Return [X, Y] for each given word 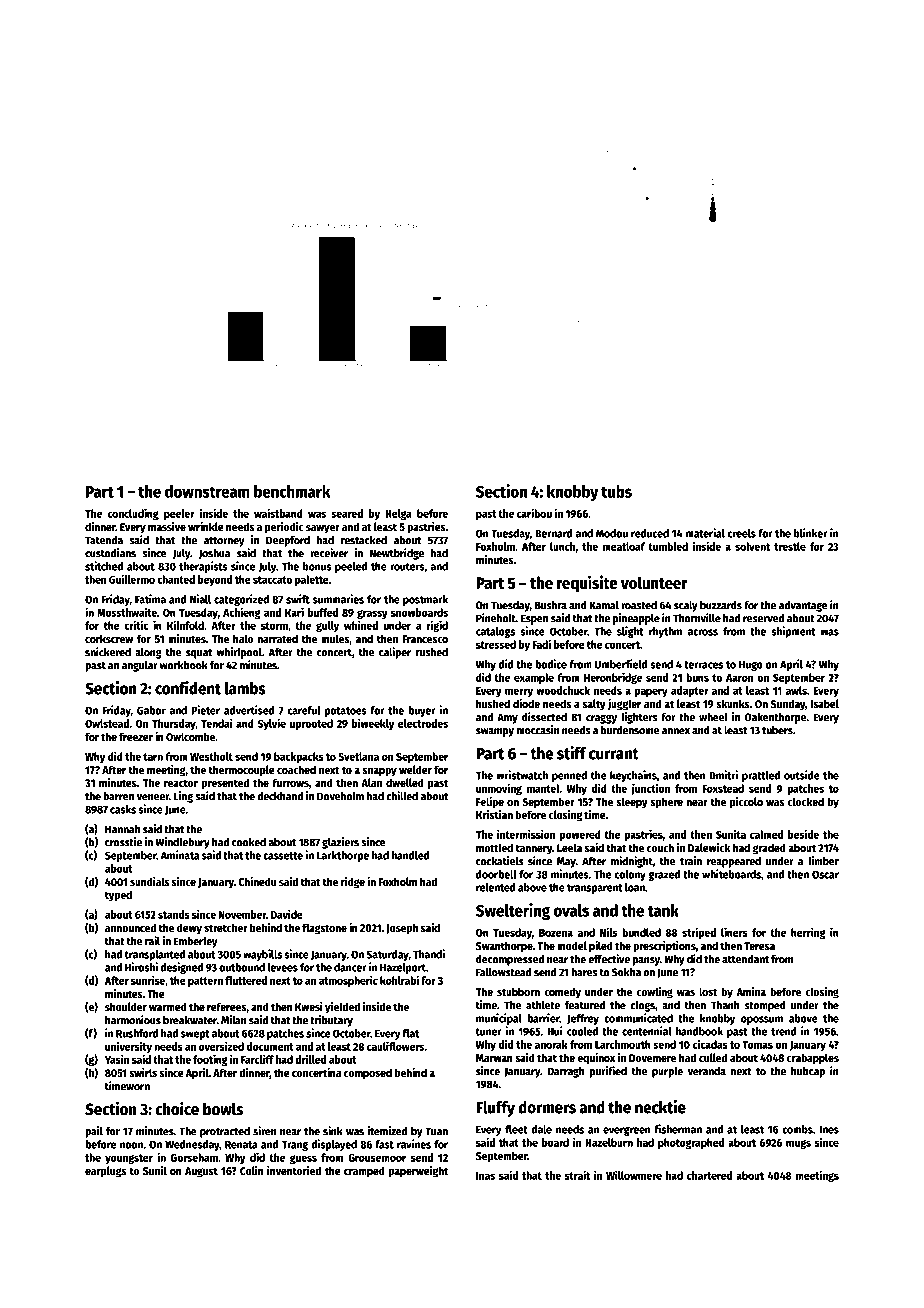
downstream [207, 491]
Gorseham [194, 1157]
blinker [810, 533]
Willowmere [634, 1175]
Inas [485, 1176]
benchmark [292, 491]
